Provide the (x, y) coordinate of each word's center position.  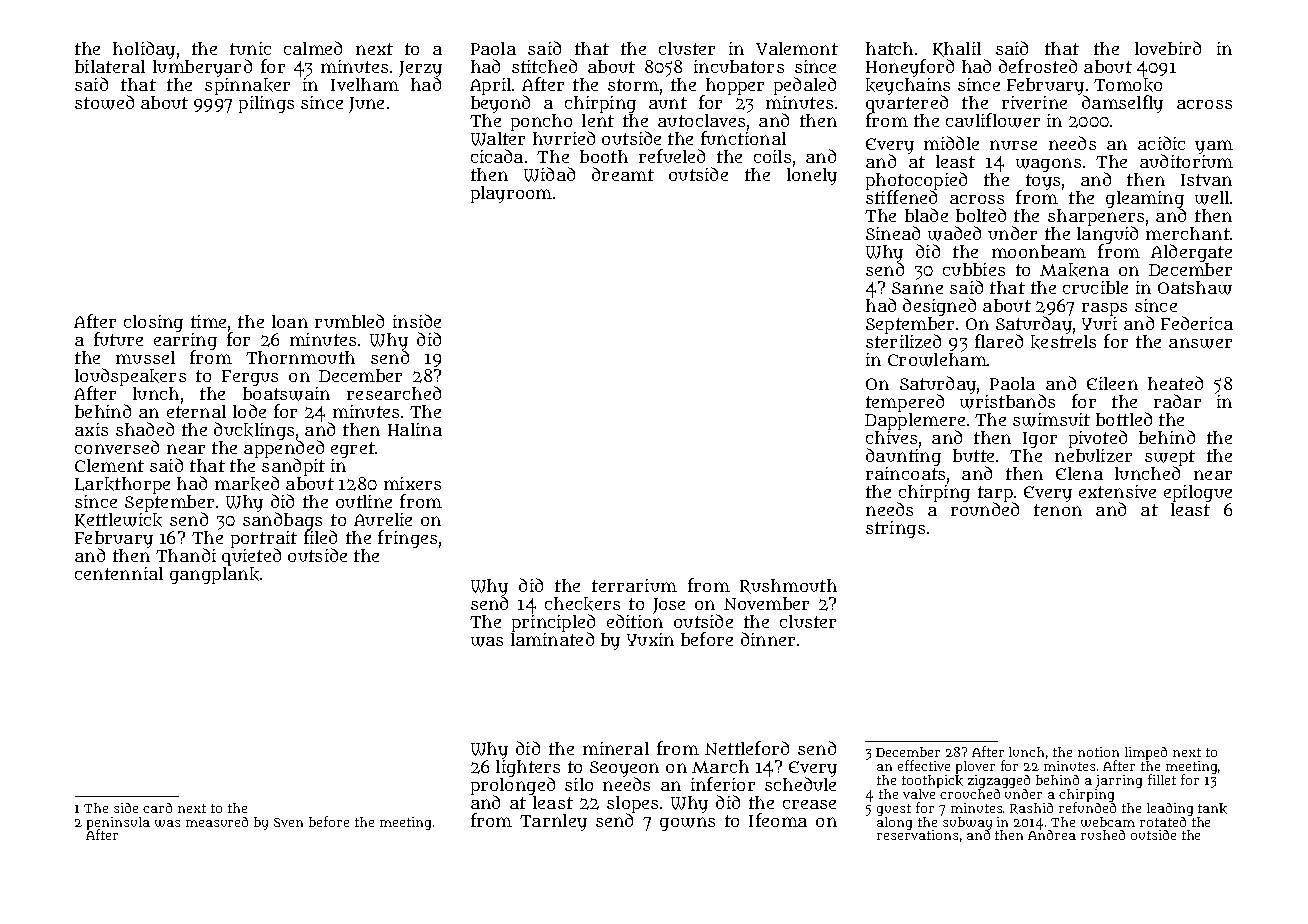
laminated (552, 639)
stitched (544, 66)
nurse (1013, 145)
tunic (250, 48)
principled (553, 624)
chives (891, 437)
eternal (196, 411)
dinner (768, 639)
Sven (288, 822)
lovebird (1168, 48)
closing (153, 323)
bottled (1124, 419)
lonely (812, 176)
